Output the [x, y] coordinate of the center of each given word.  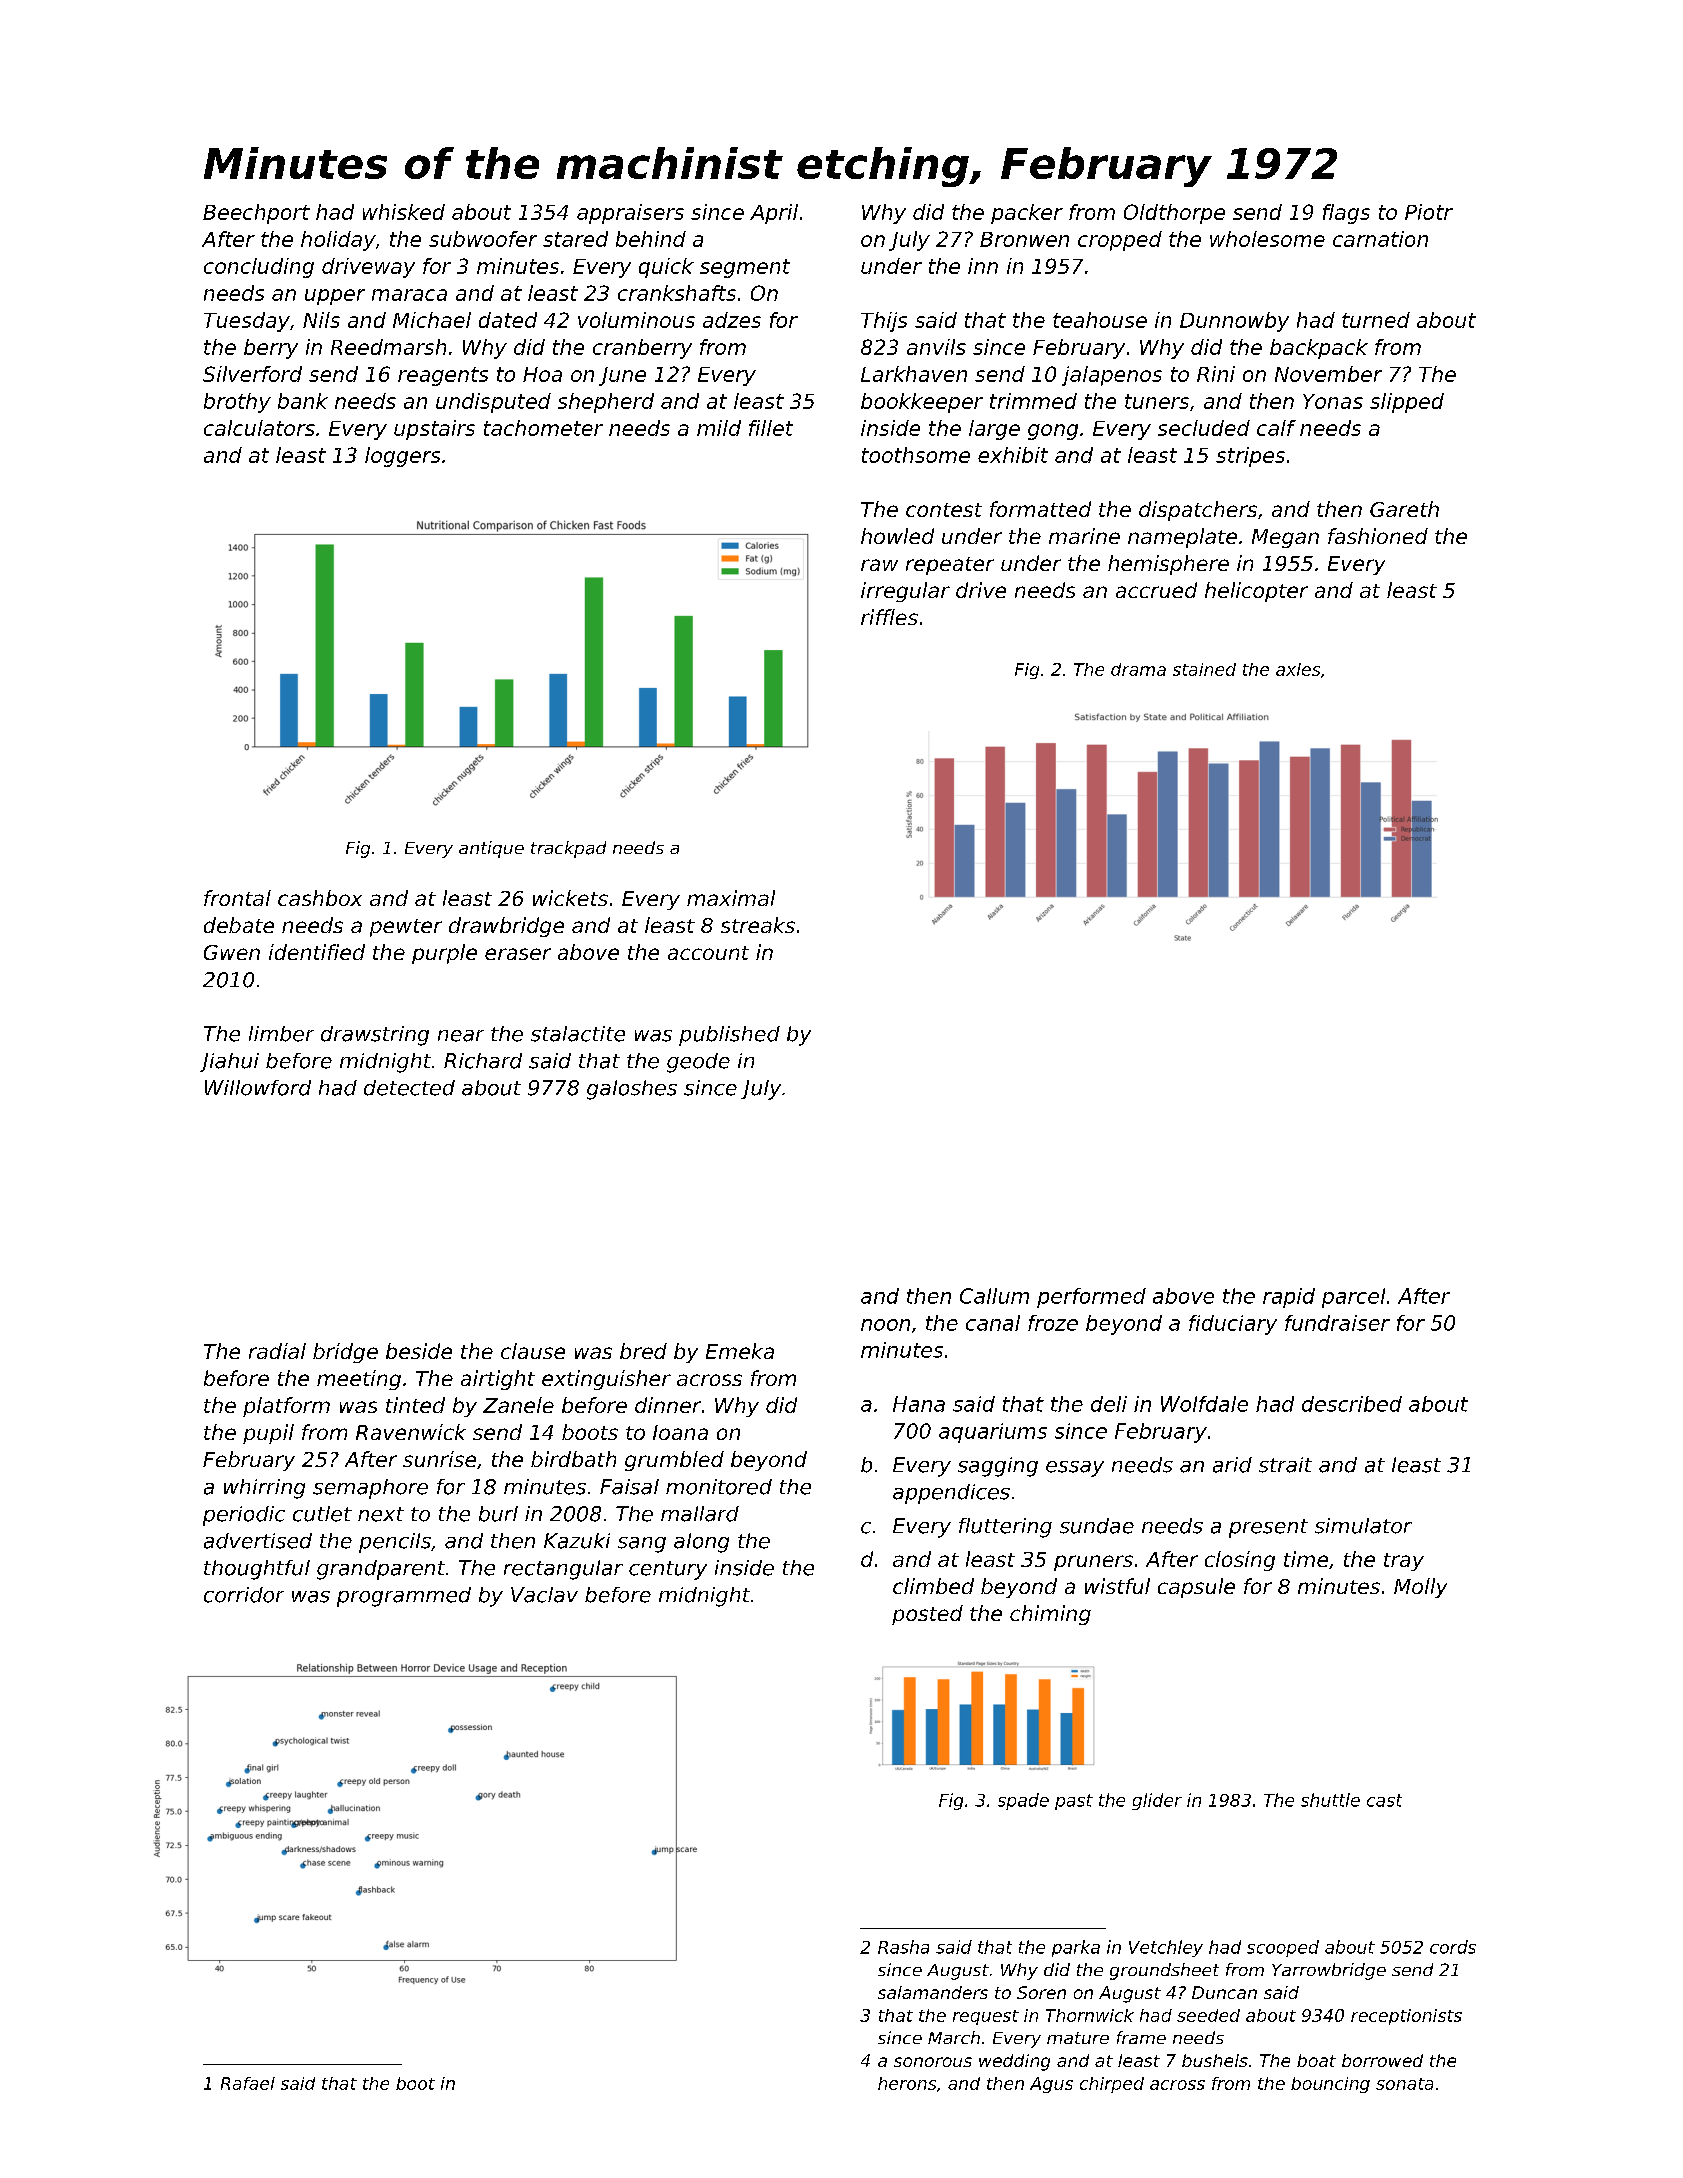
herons [907, 2083]
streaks [758, 925]
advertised [258, 1541]
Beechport [256, 214]
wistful [1117, 1586]
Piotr [1429, 212]
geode [698, 1063]
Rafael [248, 2083]
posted [927, 1615]
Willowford [258, 1088]
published [729, 1036]
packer [1027, 214]
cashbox [320, 898]
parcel [1353, 1298]
